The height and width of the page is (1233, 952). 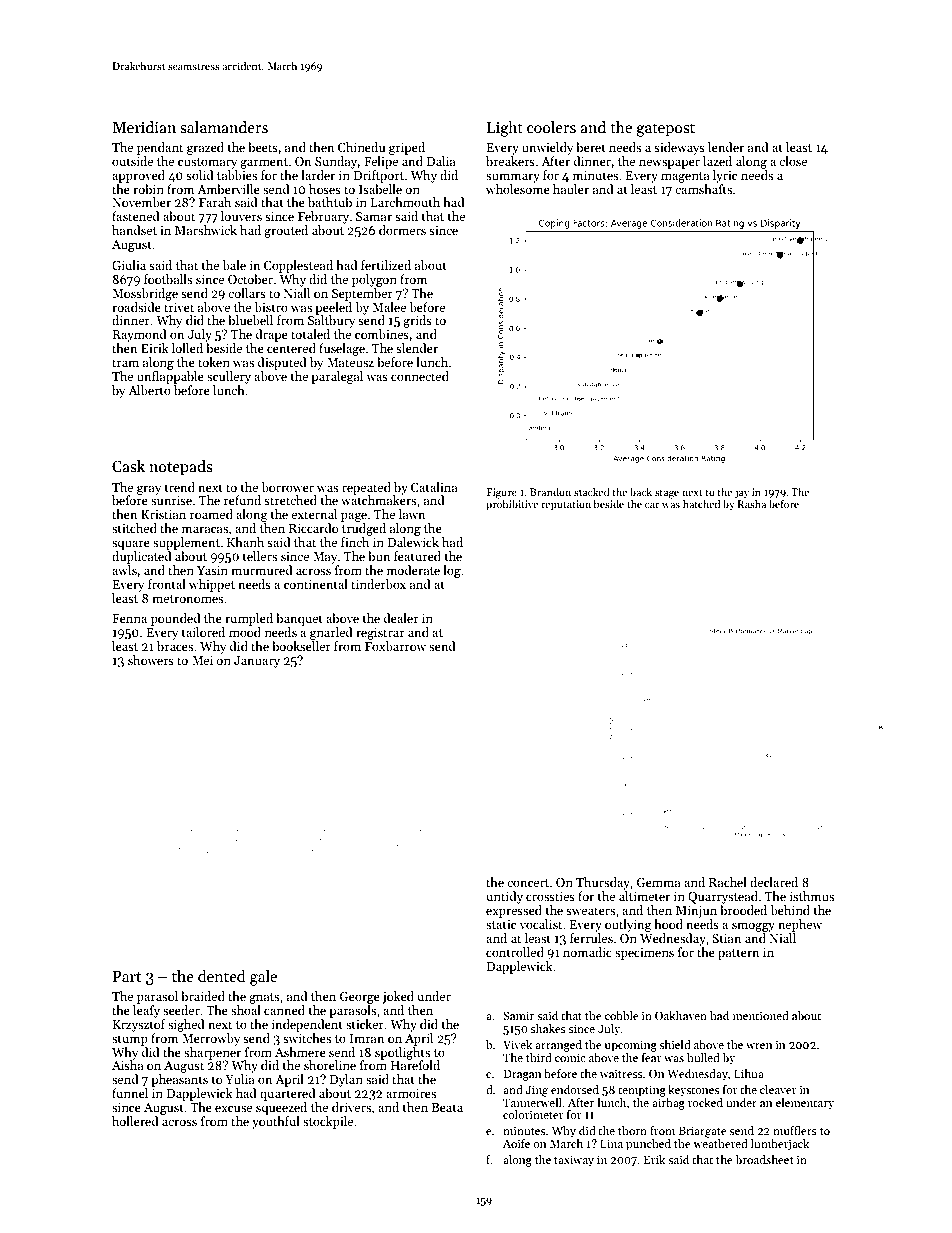 What do you see at coordinates (793, 161) in the page?
I see `close` at bounding box center [793, 161].
